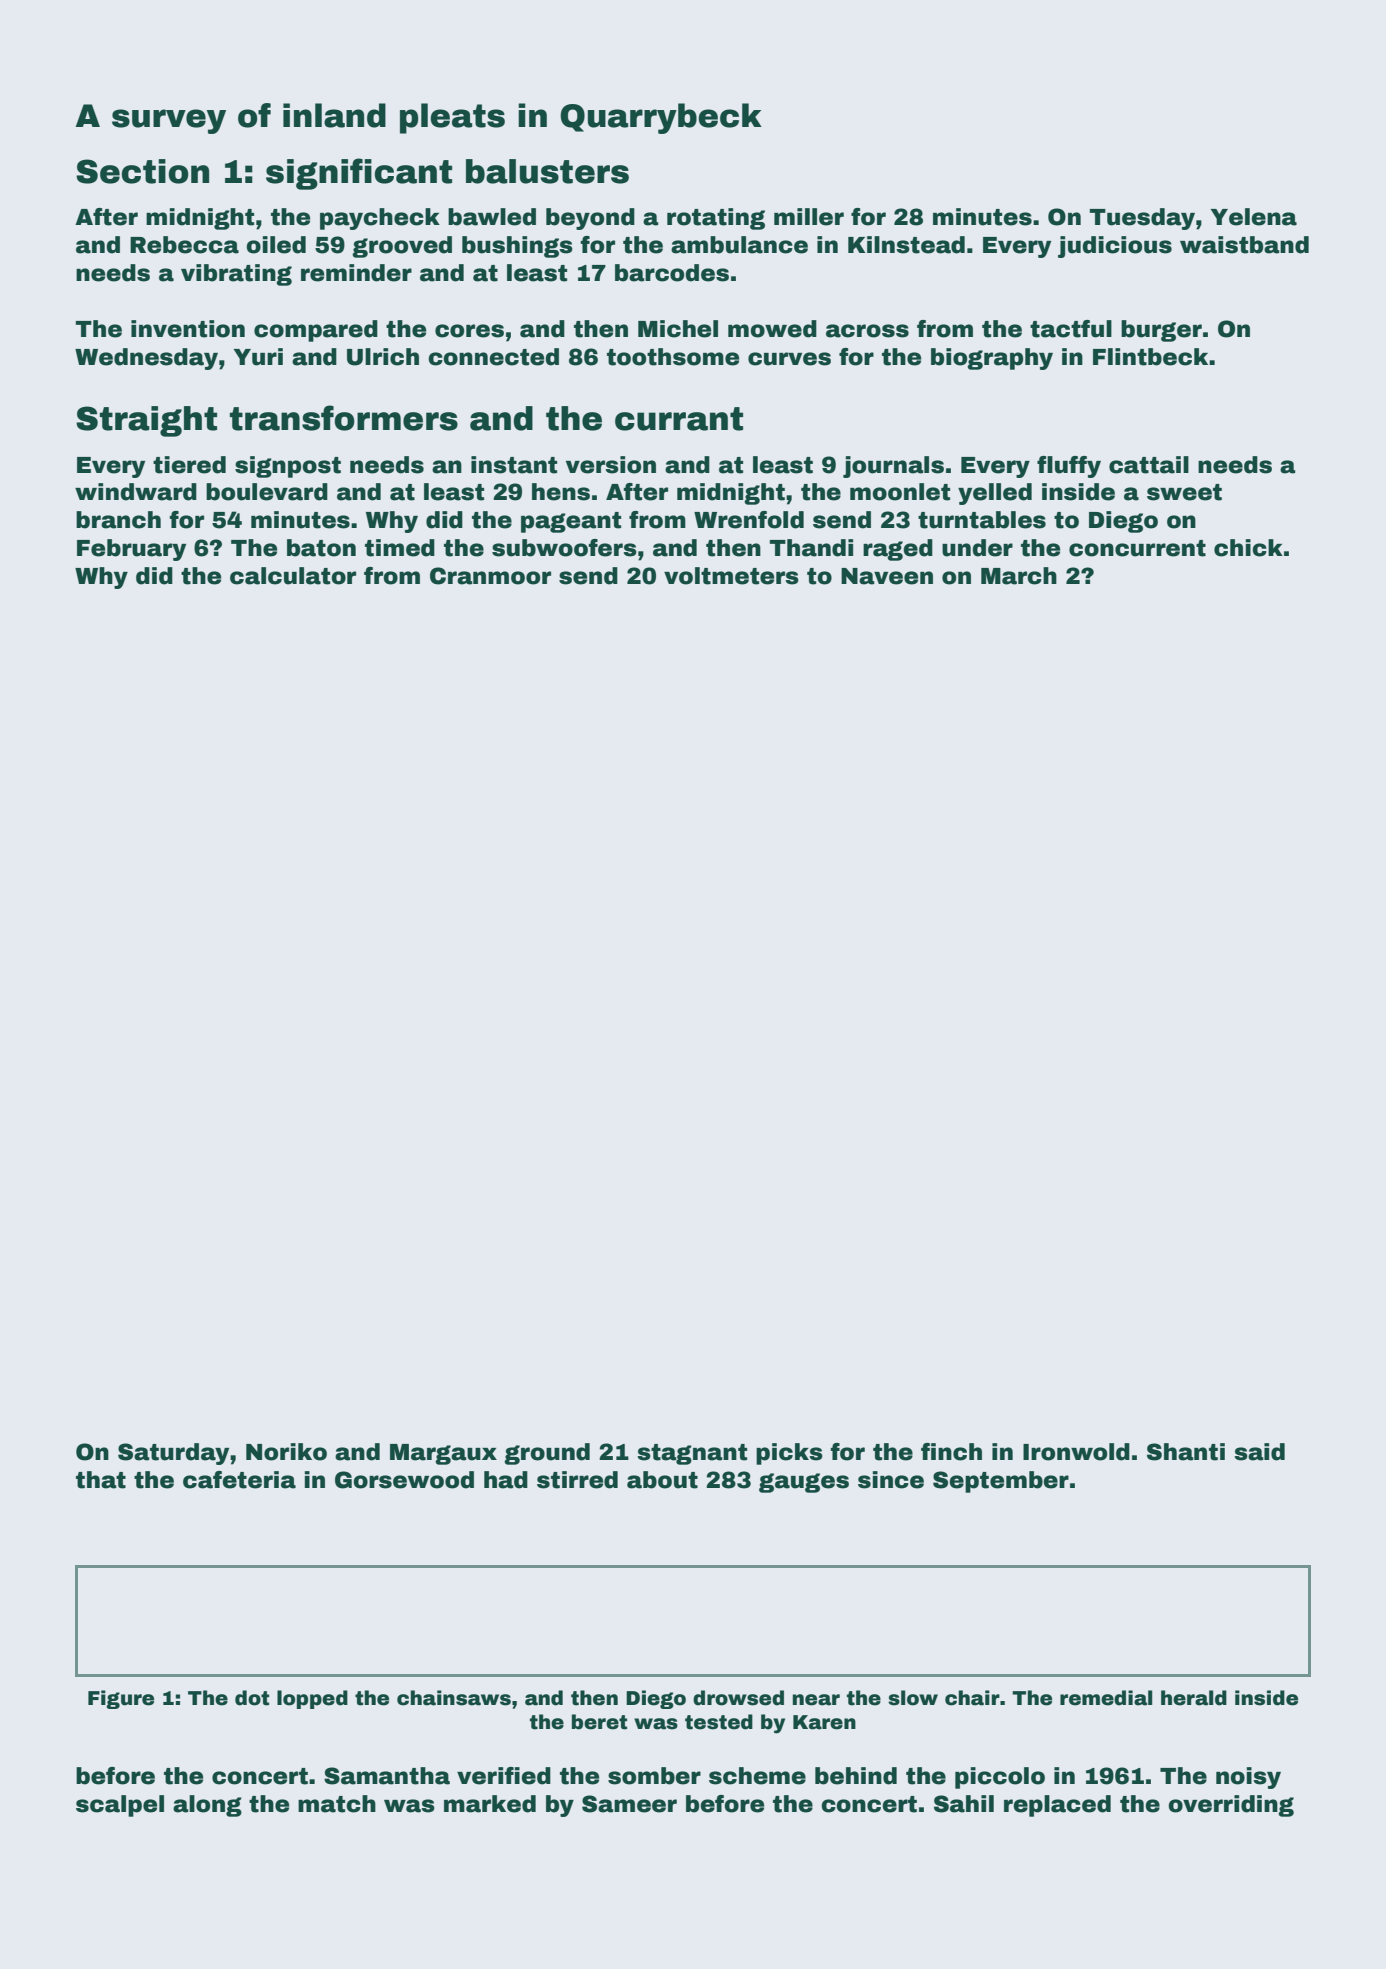  Describe the element at coordinates (490, 576) in the screenshot. I see `Cranmoor` at that location.
